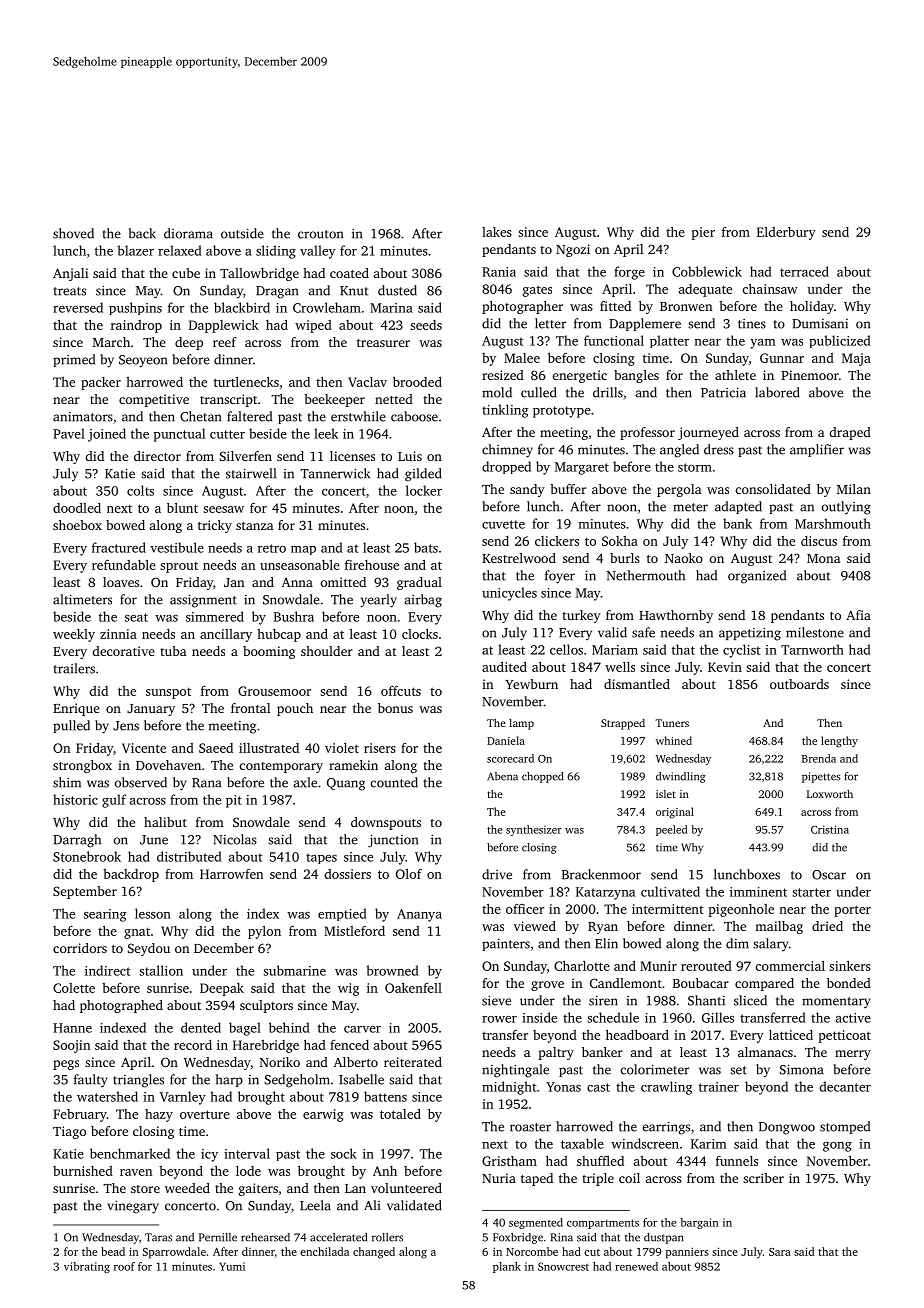 This page has height=1308, width=924. I want to click on Ananya, so click(419, 915).
